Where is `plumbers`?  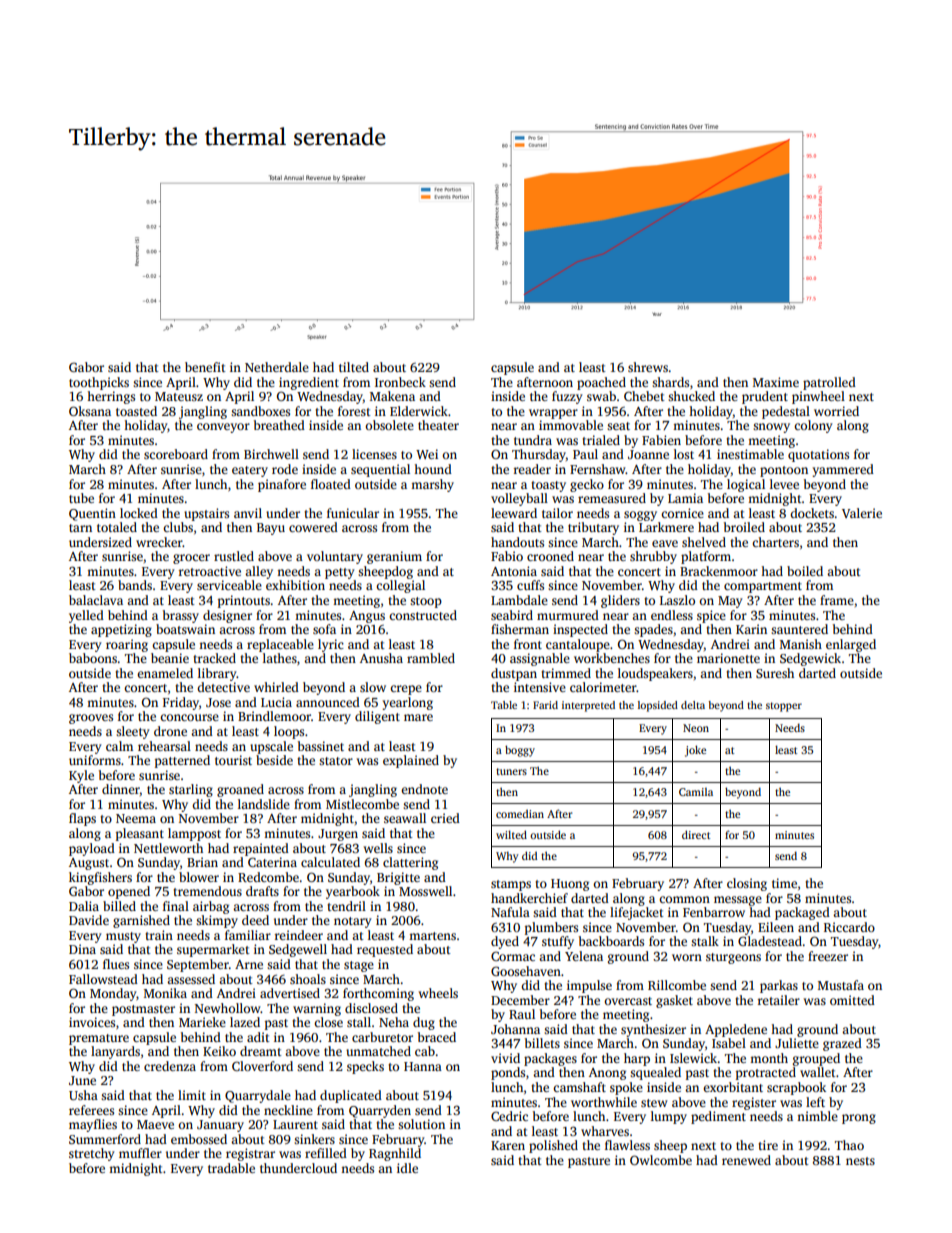 plumbers is located at coordinates (551, 928).
